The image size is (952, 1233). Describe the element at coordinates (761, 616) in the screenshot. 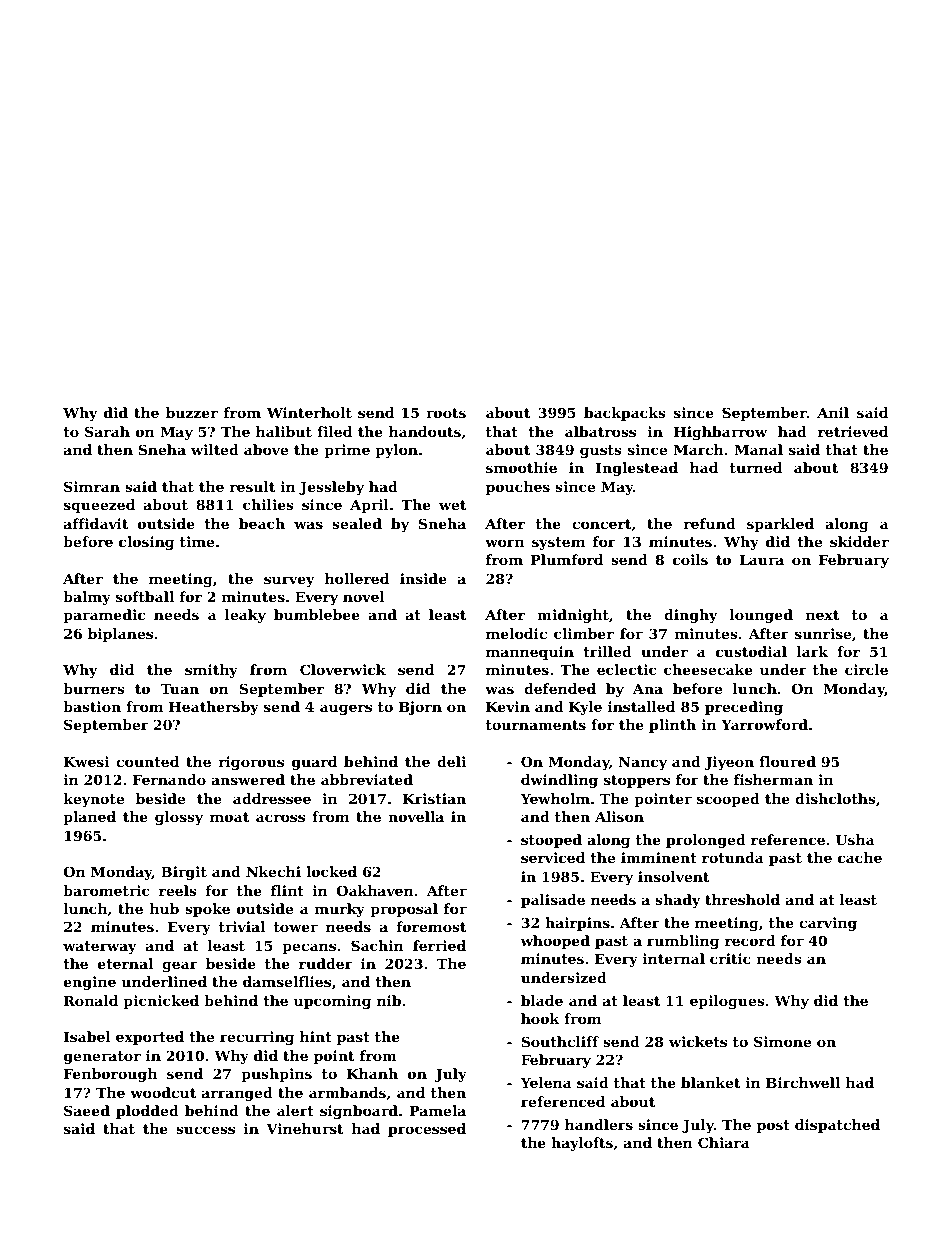

I see `lounged` at that location.
